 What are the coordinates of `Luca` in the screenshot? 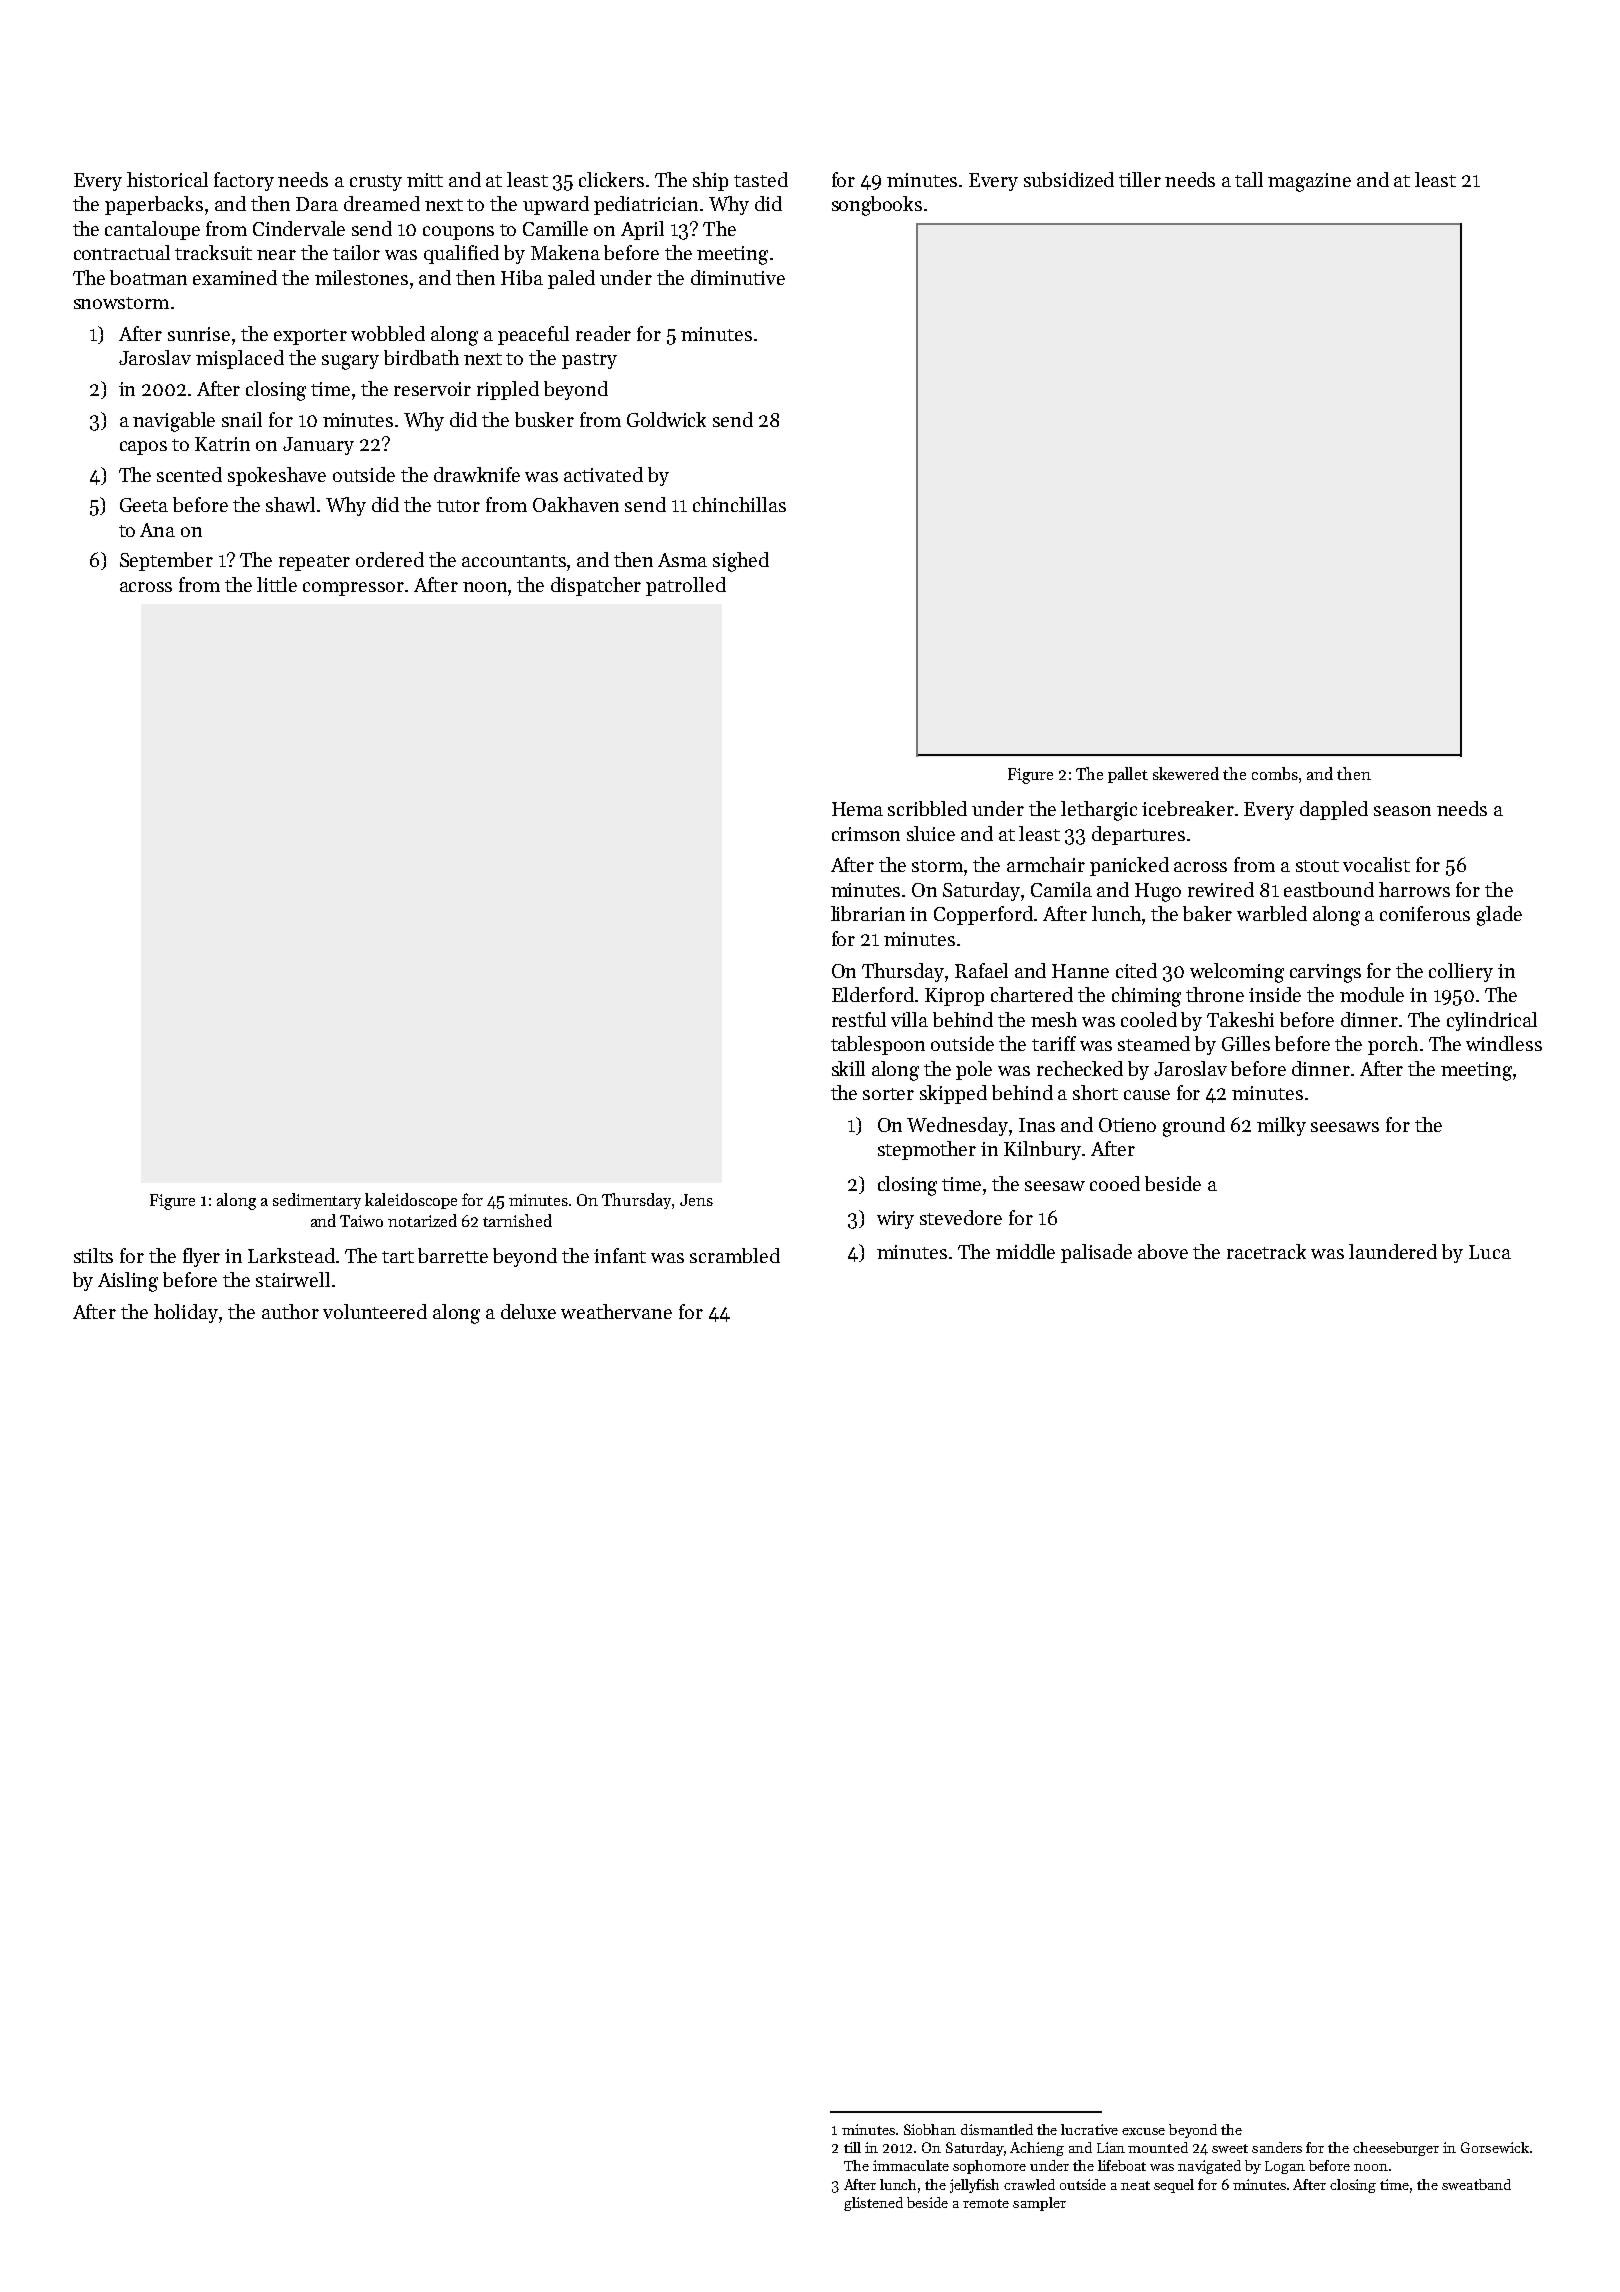 It's located at (1490, 1252).
